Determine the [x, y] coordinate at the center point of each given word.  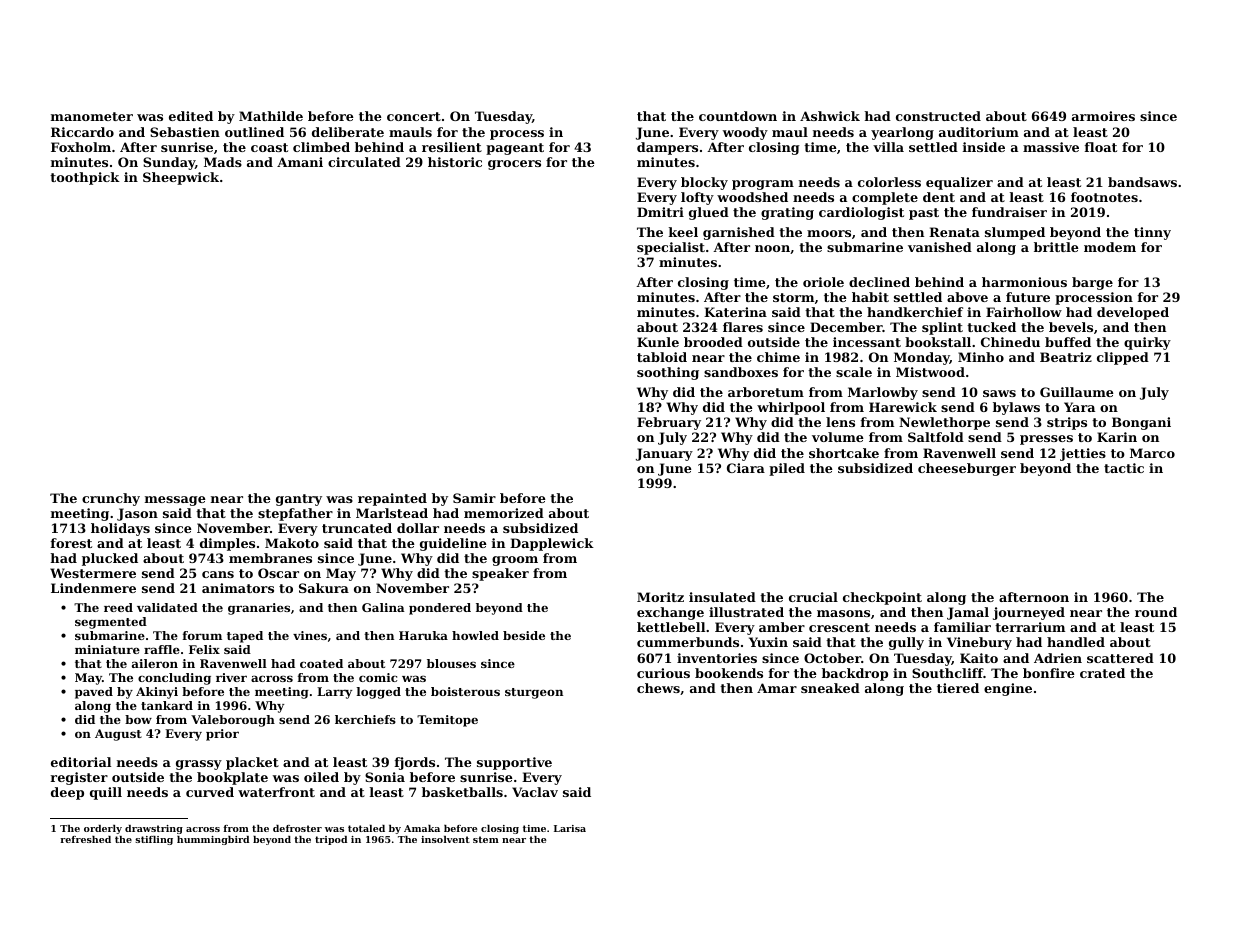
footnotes [1104, 197]
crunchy [111, 499]
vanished [940, 247]
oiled [321, 777]
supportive [514, 763]
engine [1008, 689]
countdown [738, 116]
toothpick [85, 178]
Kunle [658, 342]
